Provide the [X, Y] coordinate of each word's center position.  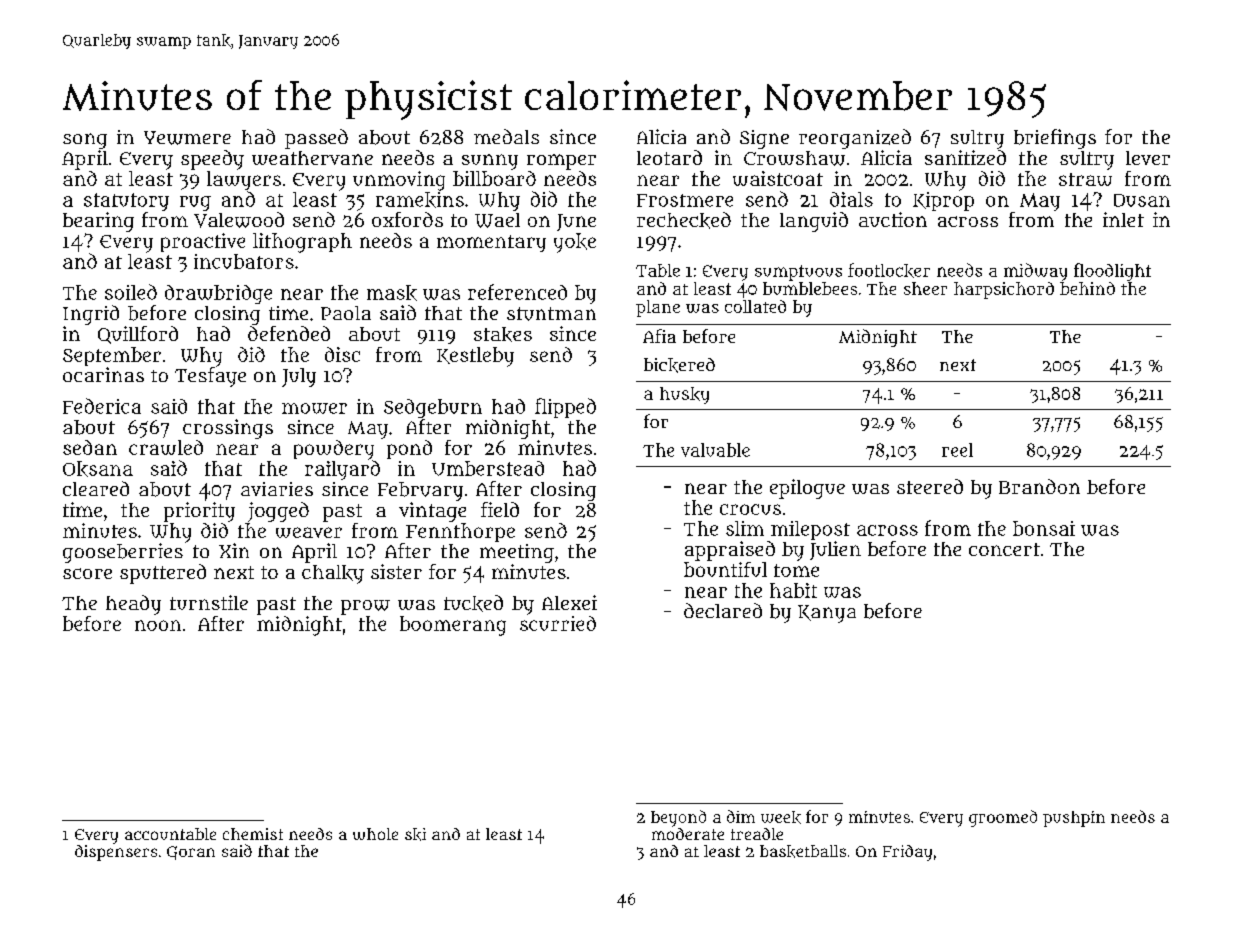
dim [741, 816]
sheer [925, 288]
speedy [212, 160]
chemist [253, 834]
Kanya [827, 614]
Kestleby [475, 357]
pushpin [1074, 819]
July [299, 377]
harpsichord [1004, 290]
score [87, 573]
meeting [517, 553]
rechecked [684, 220]
